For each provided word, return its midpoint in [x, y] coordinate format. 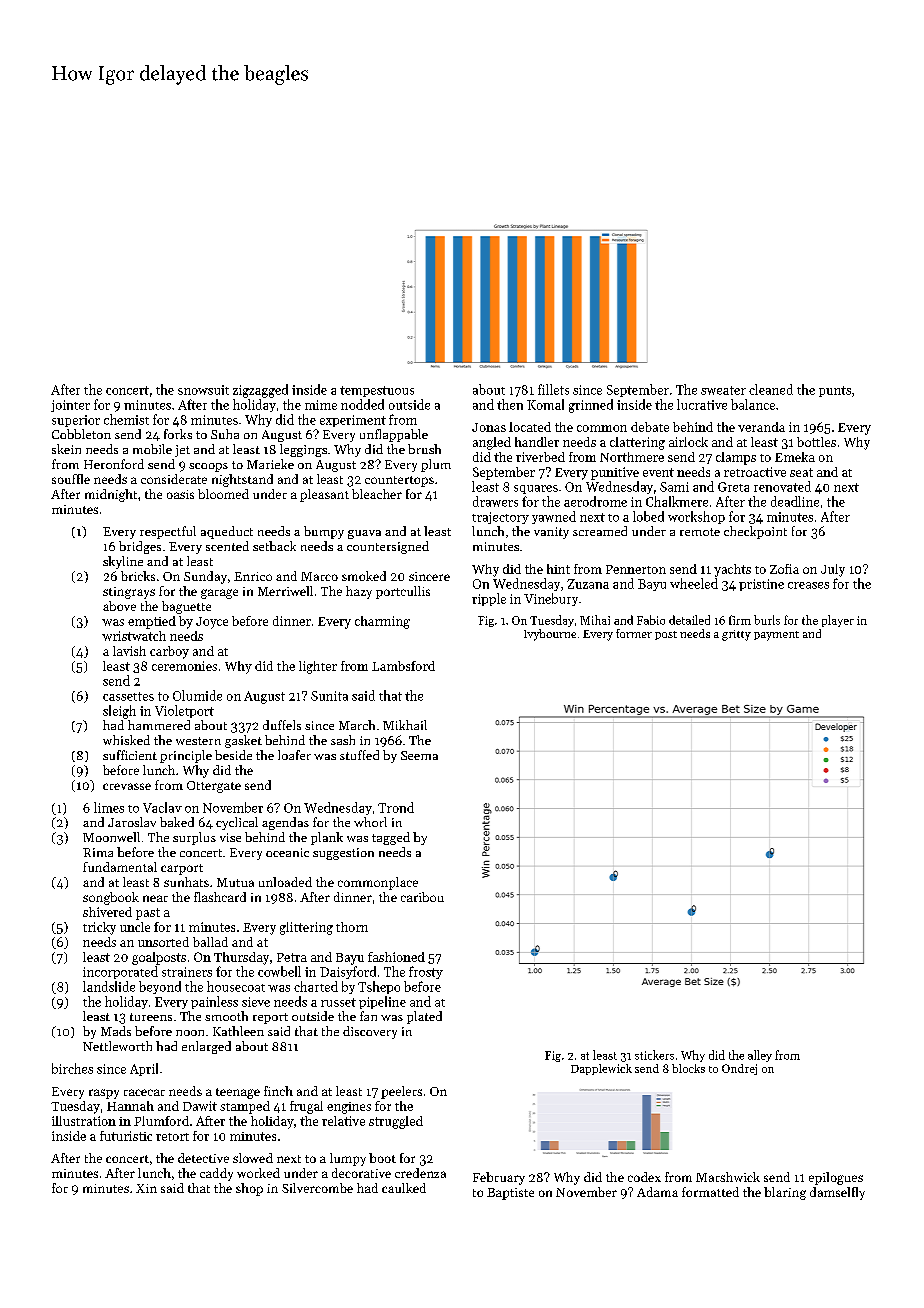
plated [424, 1017]
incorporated [120, 972]
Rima [98, 852]
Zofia [784, 569]
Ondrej [739, 1069]
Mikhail [405, 725]
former [634, 633]
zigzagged [260, 391]
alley [760, 1056]
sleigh [119, 712]
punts [835, 391]
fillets [553, 389]
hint [558, 569]
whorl [370, 822]
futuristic [126, 1136]
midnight [111, 495]
